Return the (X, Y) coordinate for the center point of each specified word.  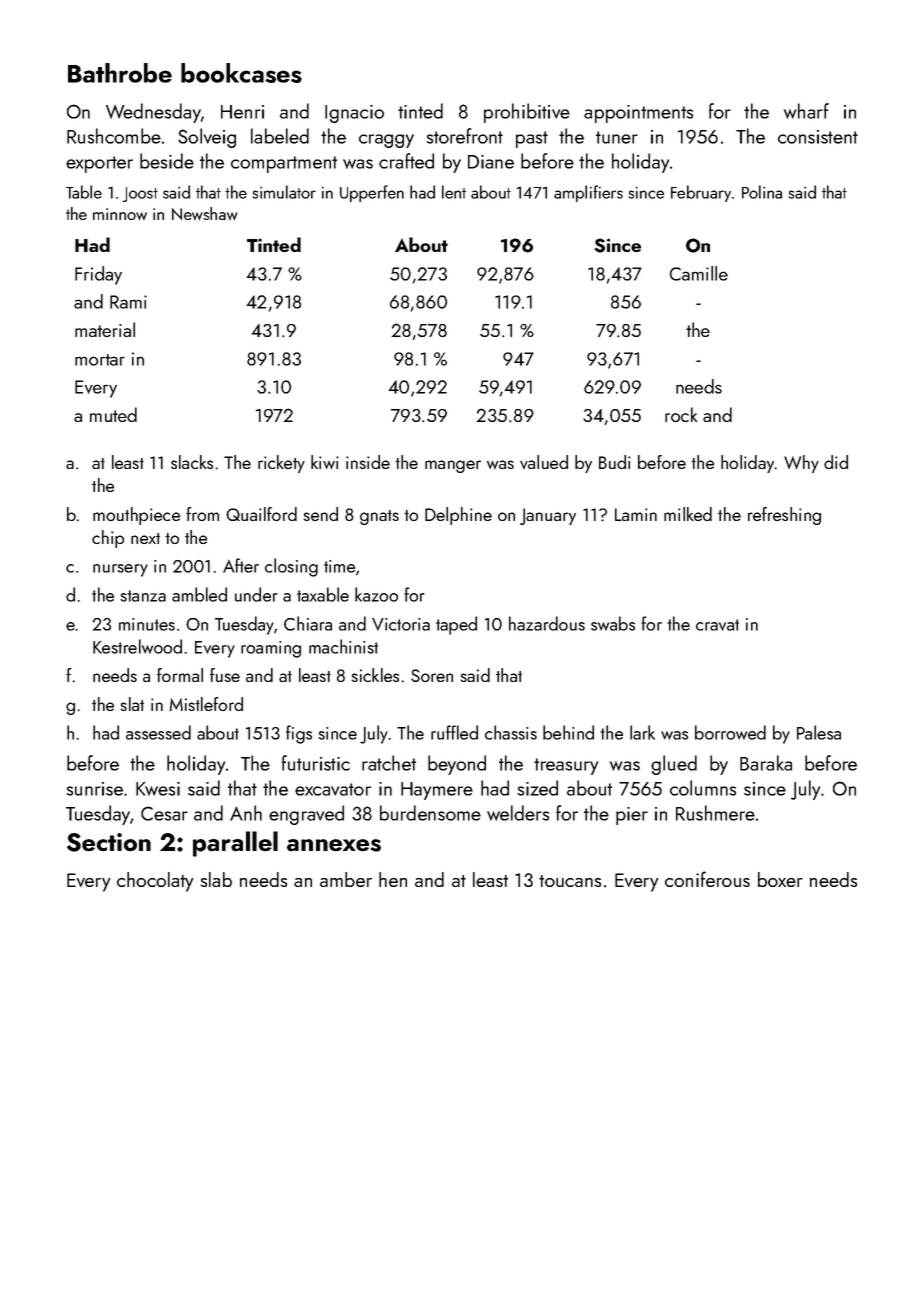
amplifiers (588, 193)
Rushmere (715, 813)
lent (454, 192)
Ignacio (354, 114)
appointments (638, 114)
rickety (281, 464)
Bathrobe (120, 73)
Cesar (164, 813)
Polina (762, 192)
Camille (699, 273)
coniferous (707, 879)
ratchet (389, 763)
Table (84, 192)
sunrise (94, 789)
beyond (457, 765)
